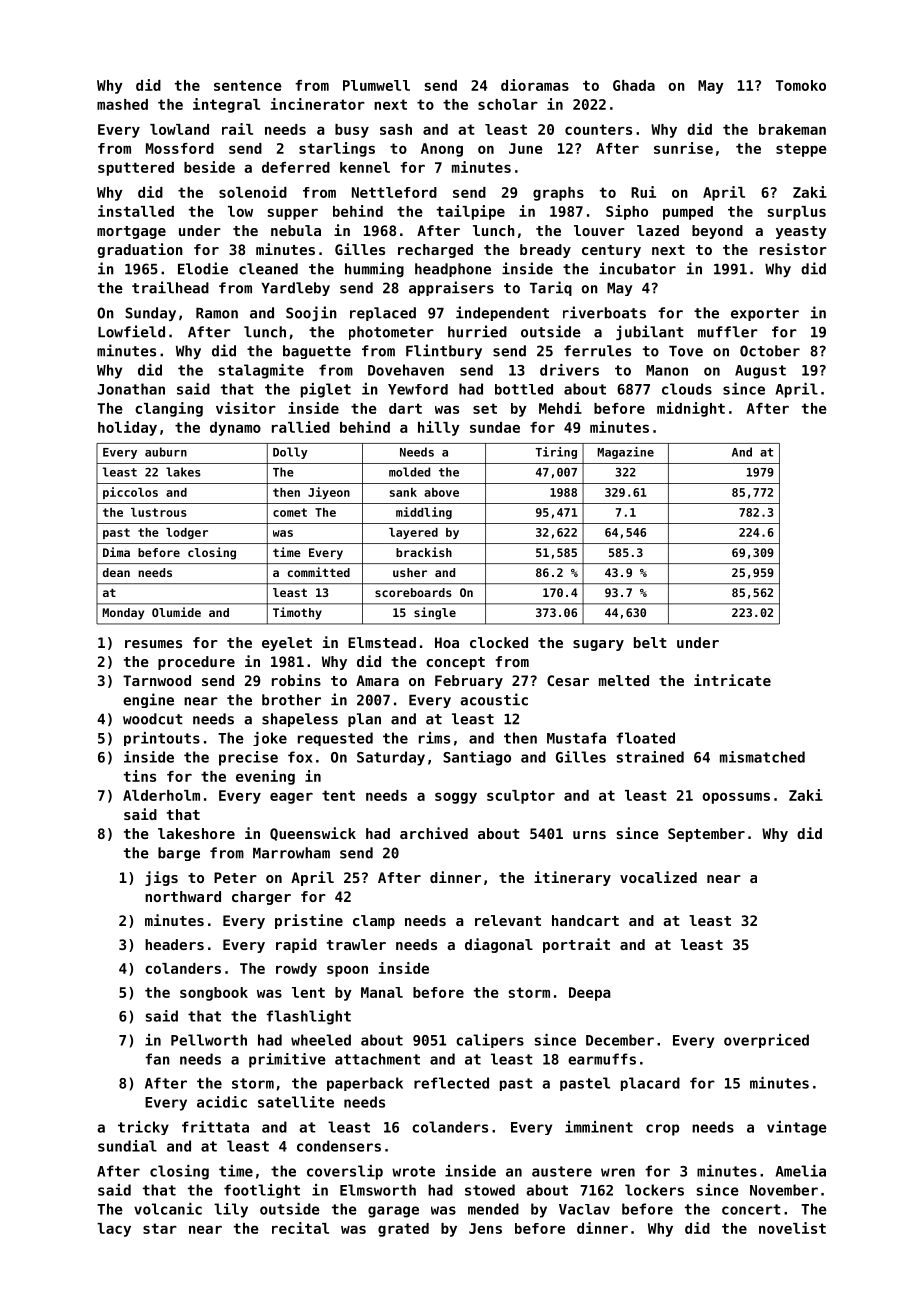 This page has width=924, height=1308. Describe the element at coordinates (374, 922) in the page. I see `clamp` at that location.
